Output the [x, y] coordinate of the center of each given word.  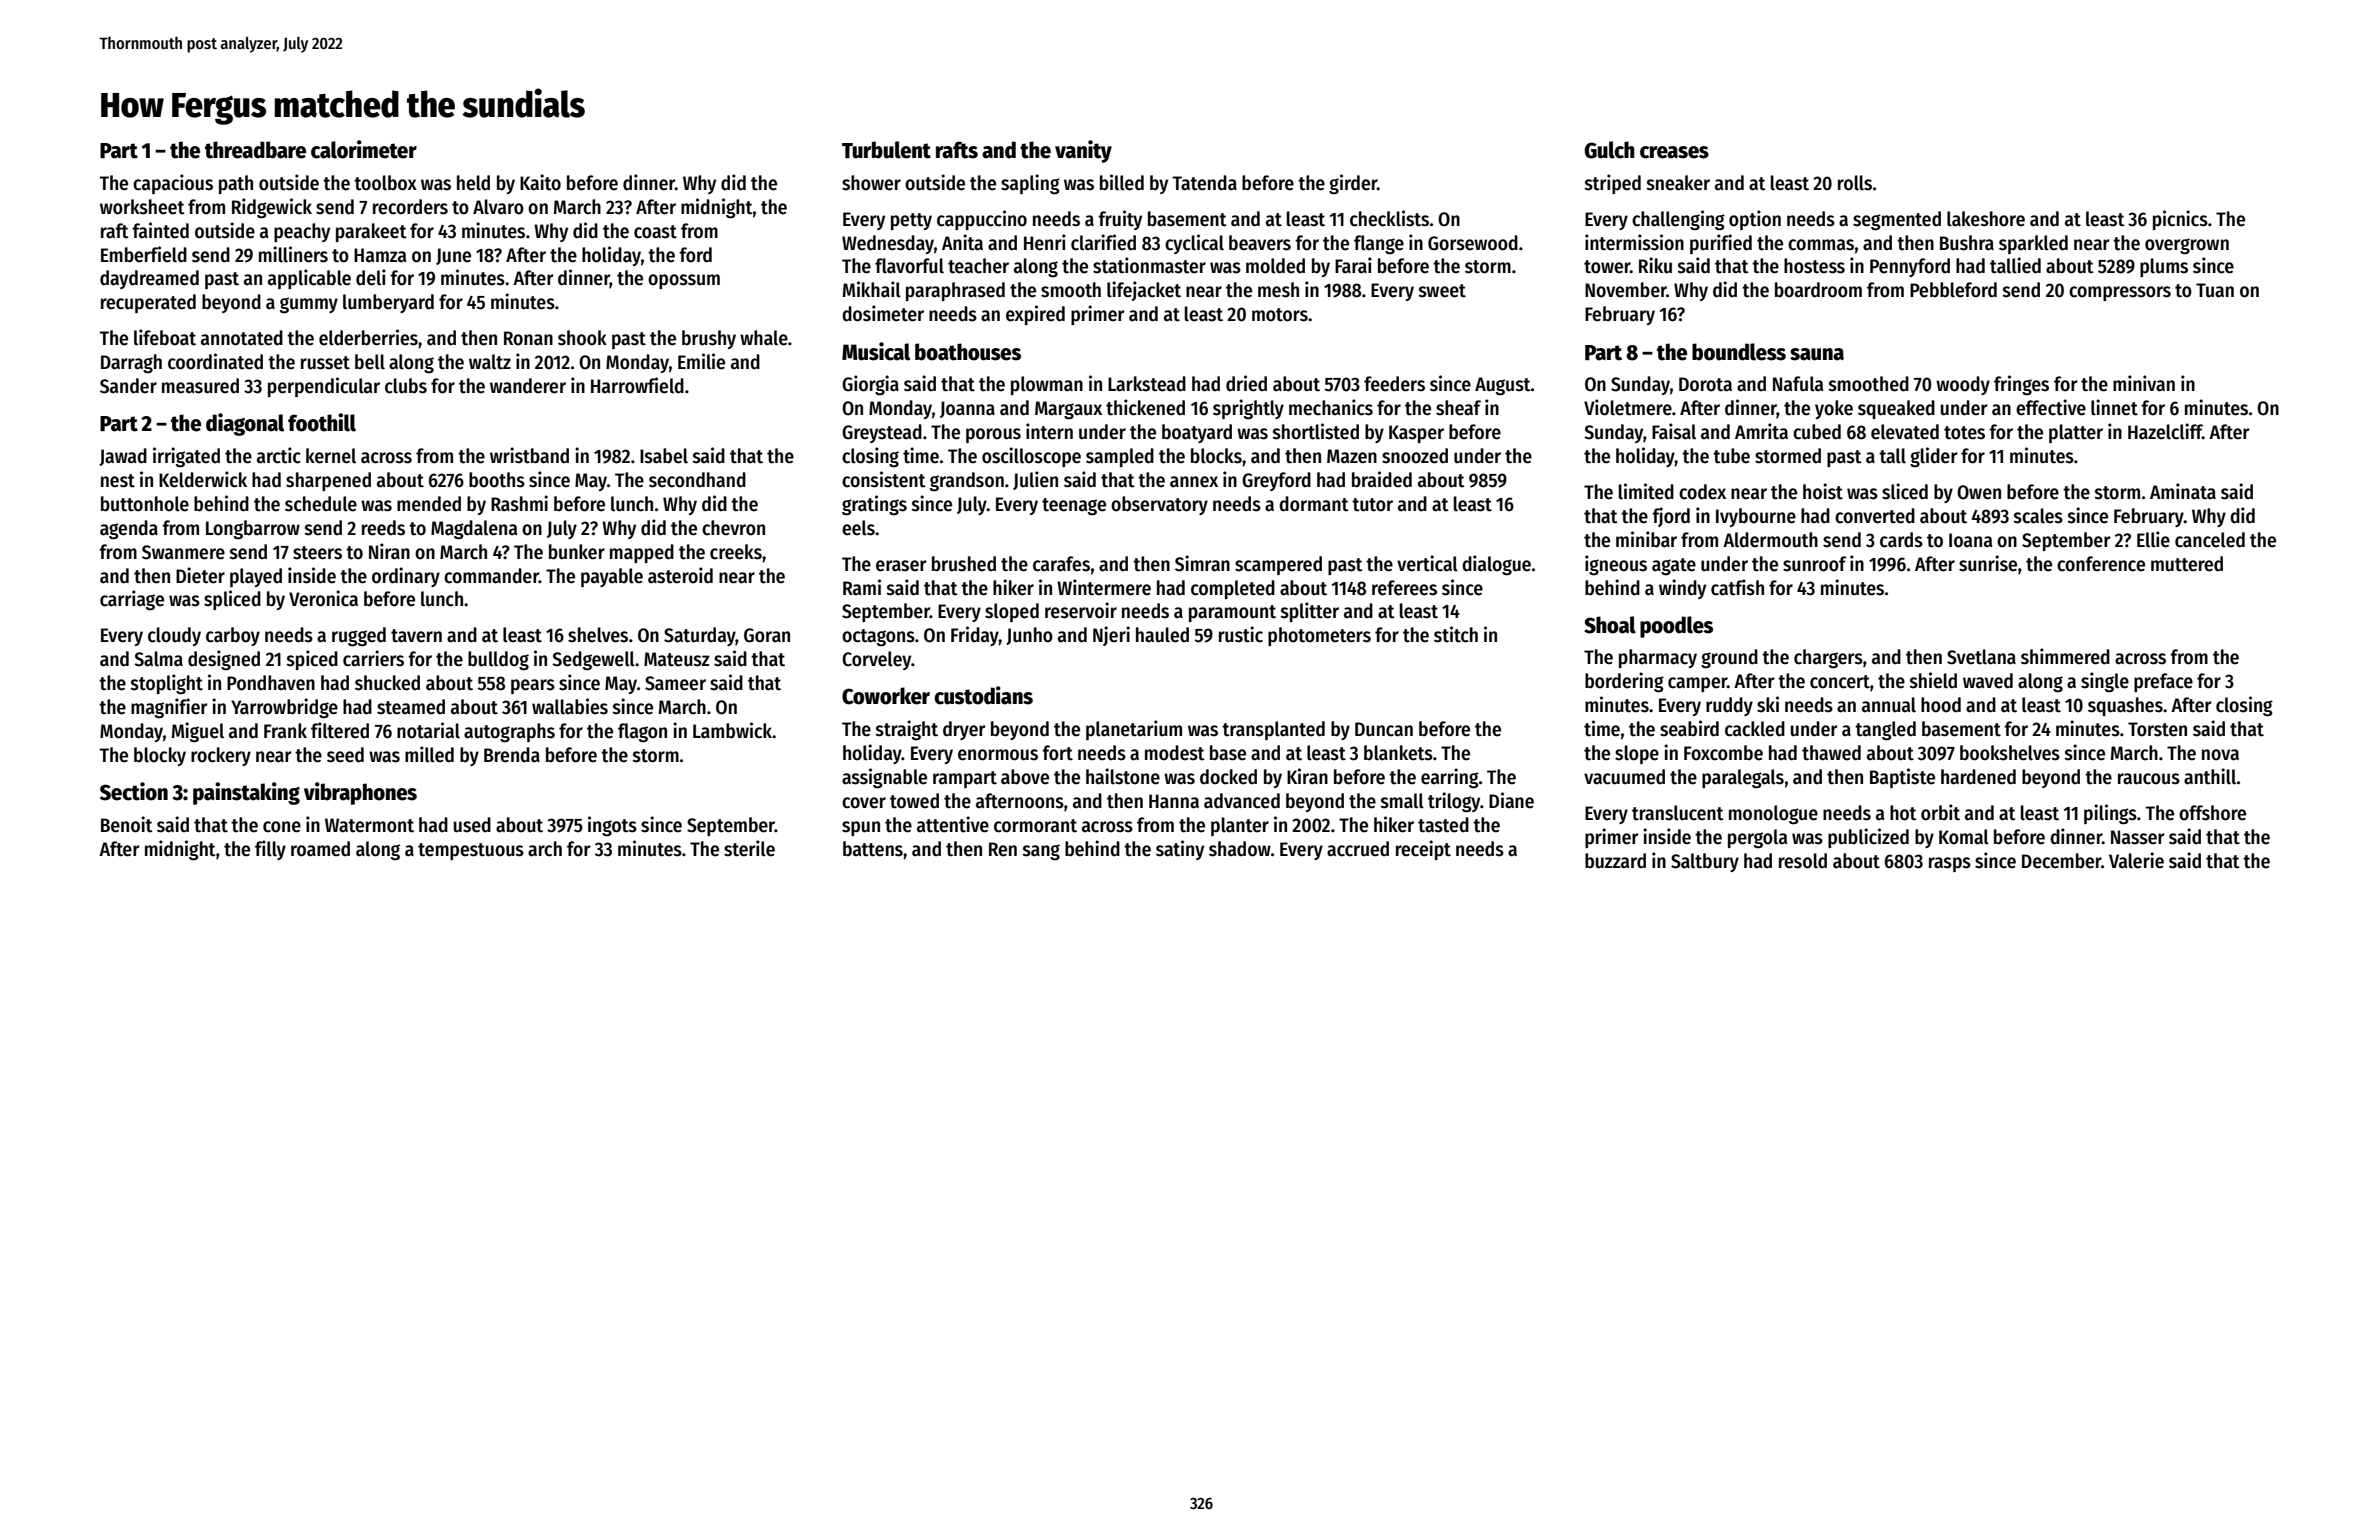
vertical [1427, 563]
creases [1674, 152]
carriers [373, 658]
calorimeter [364, 149]
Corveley [876, 660]
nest [118, 481]
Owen [1979, 492]
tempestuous [471, 851]
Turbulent [886, 150]
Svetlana [1981, 657]
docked [1228, 777]
